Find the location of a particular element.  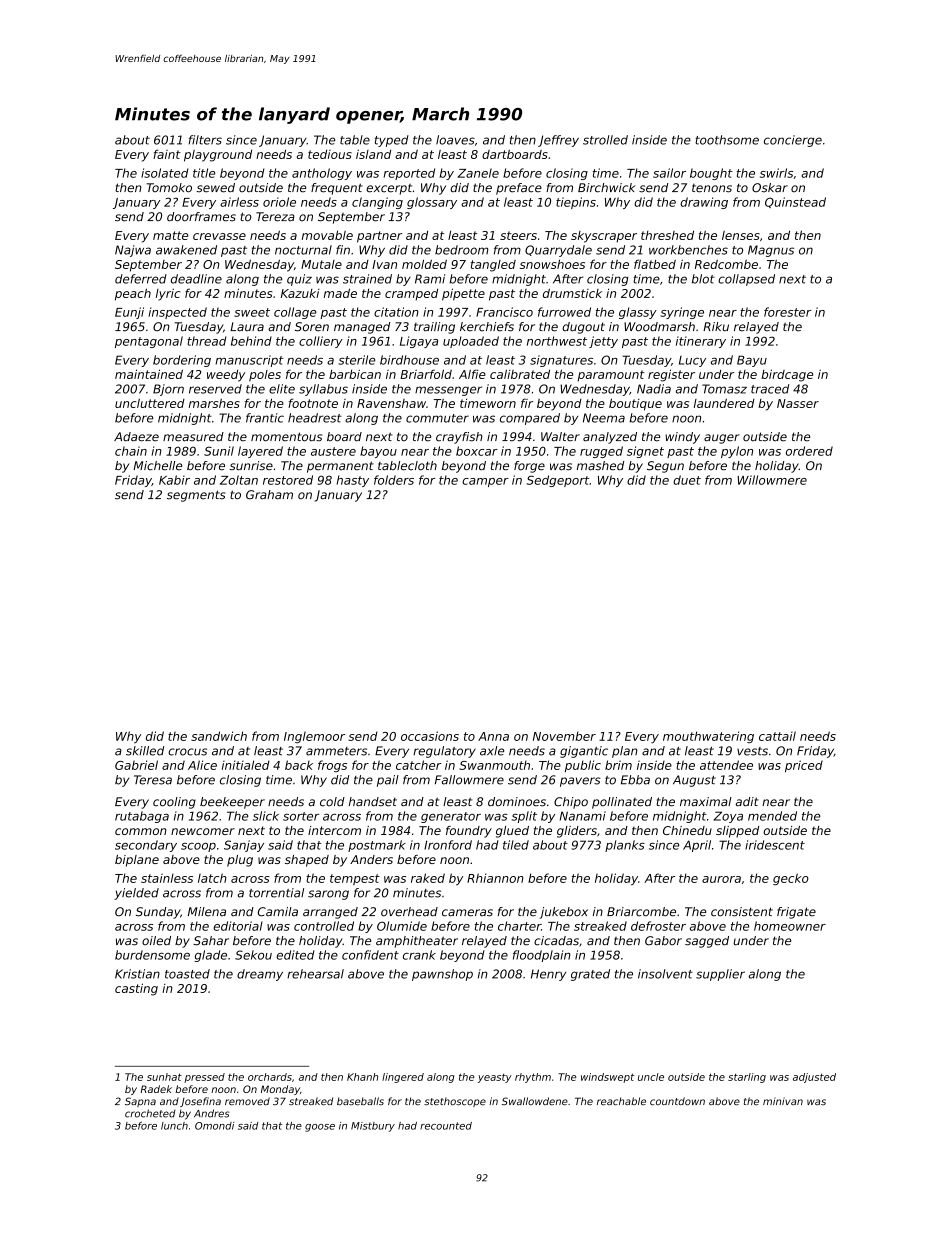

jukebox is located at coordinates (563, 913).
